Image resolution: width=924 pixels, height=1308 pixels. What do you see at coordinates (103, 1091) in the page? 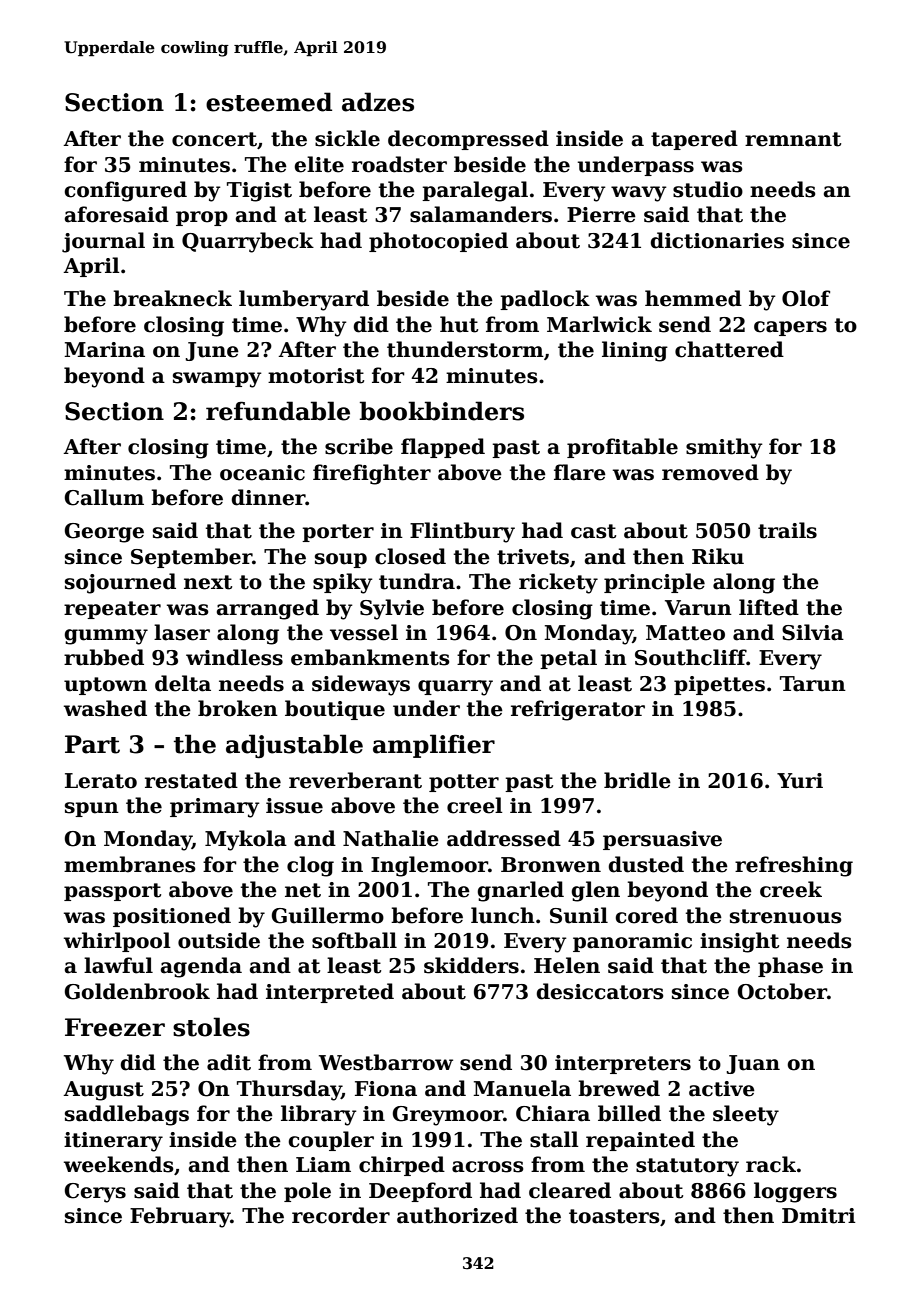
I see `August` at bounding box center [103, 1091].
